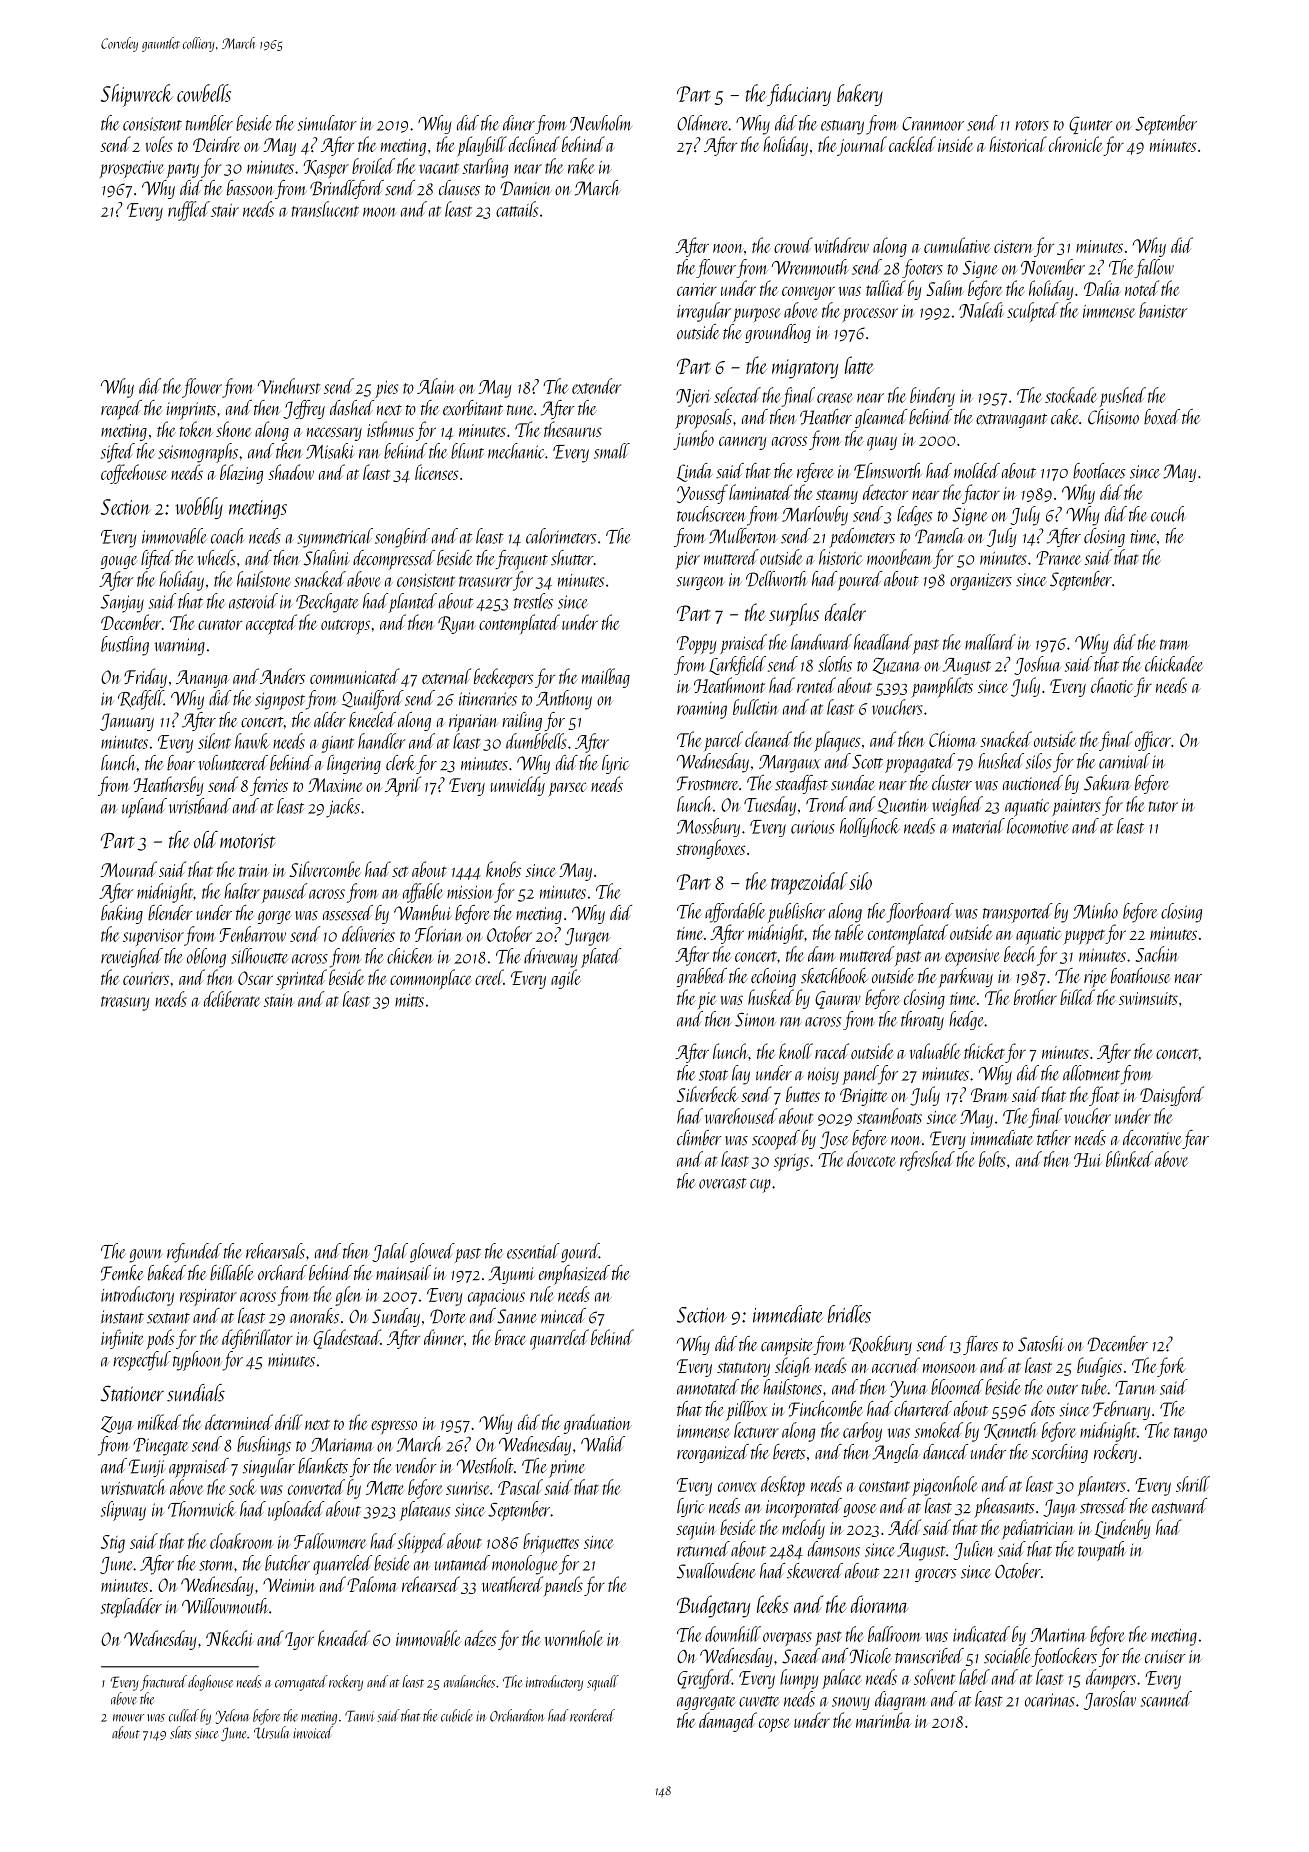 The height and width of the screenshot is (1852, 1309). What do you see at coordinates (601, 123) in the screenshot?
I see `Newholm` at bounding box center [601, 123].
